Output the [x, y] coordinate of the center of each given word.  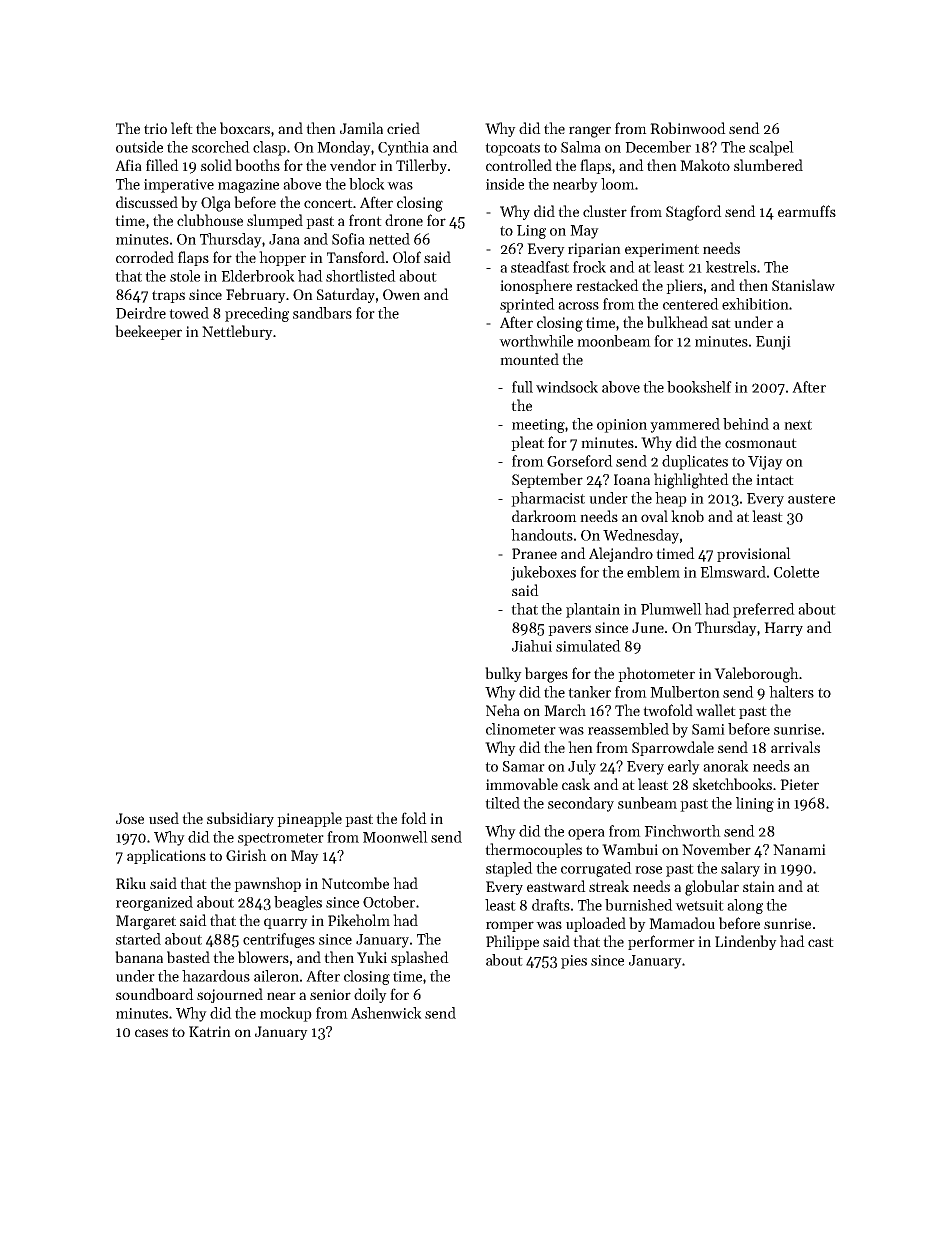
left [182, 128]
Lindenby [746, 942]
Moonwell [395, 837]
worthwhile [536, 341]
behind [746, 424]
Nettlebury [237, 332]
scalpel [771, 148]
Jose [130, 818]
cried [403, 128]
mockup [286, 1014]
